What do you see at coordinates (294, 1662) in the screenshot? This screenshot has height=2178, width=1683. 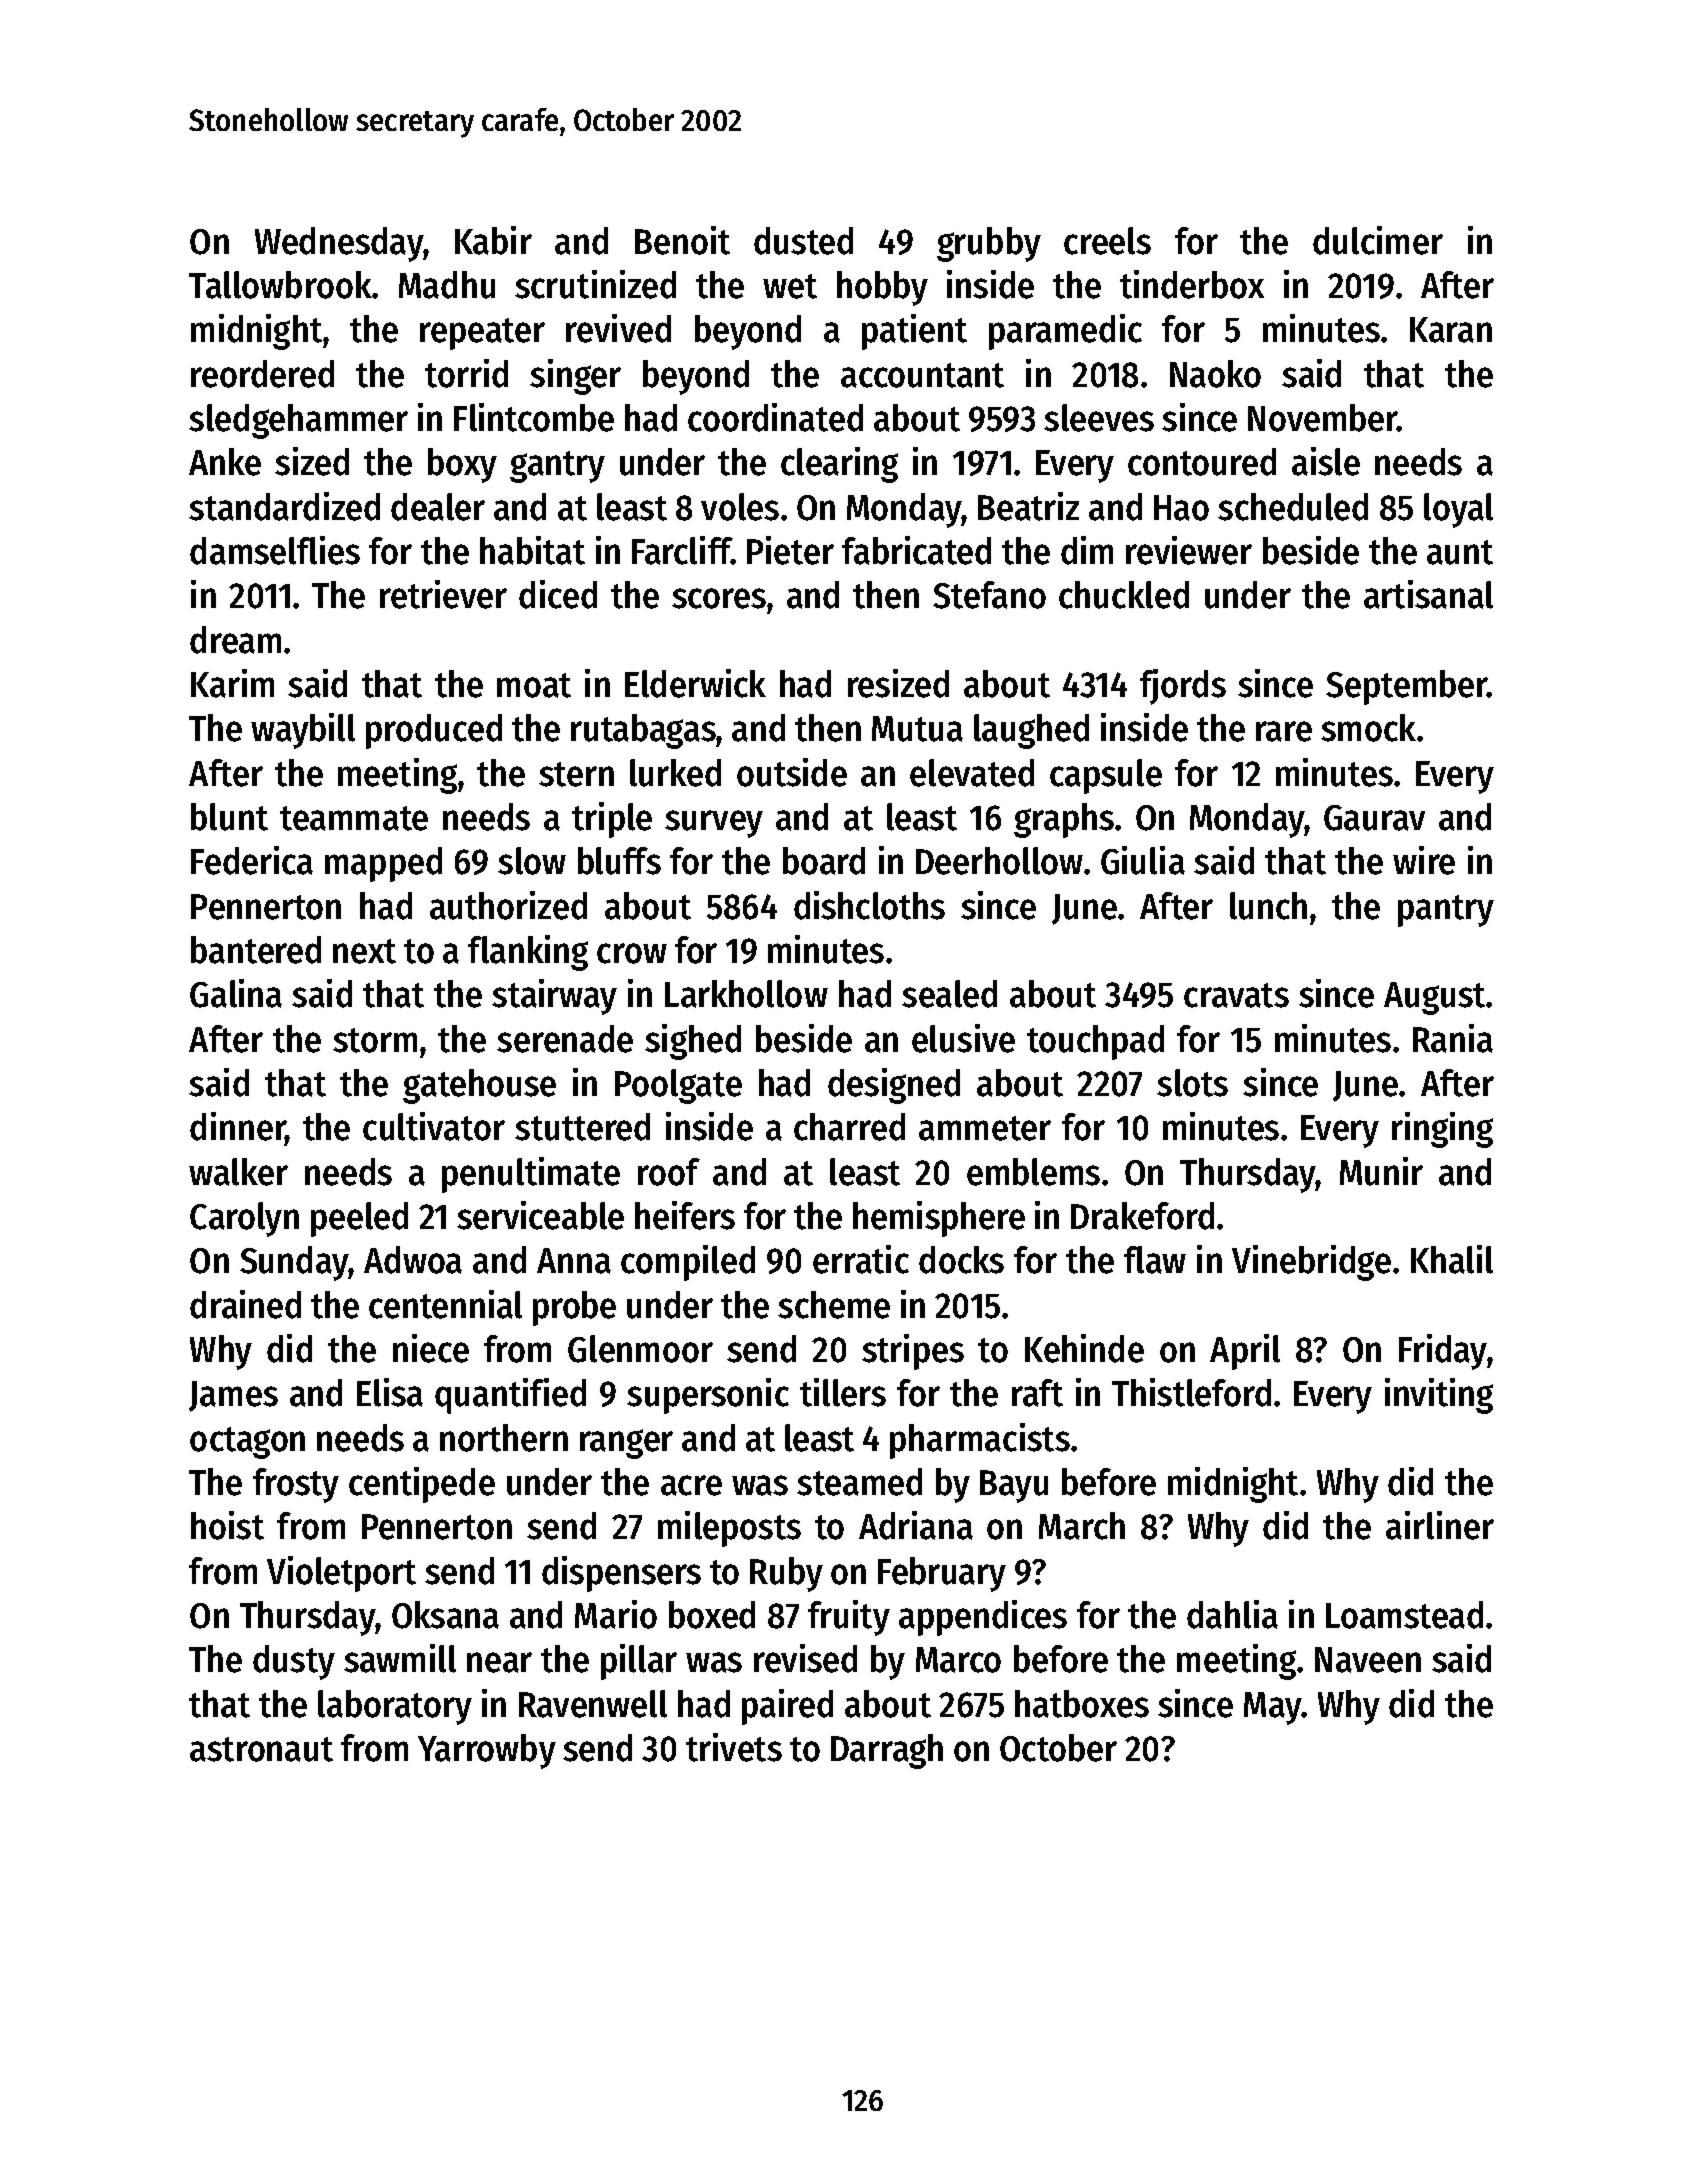 I see `dusty` at bounding box center [294, 1662].
